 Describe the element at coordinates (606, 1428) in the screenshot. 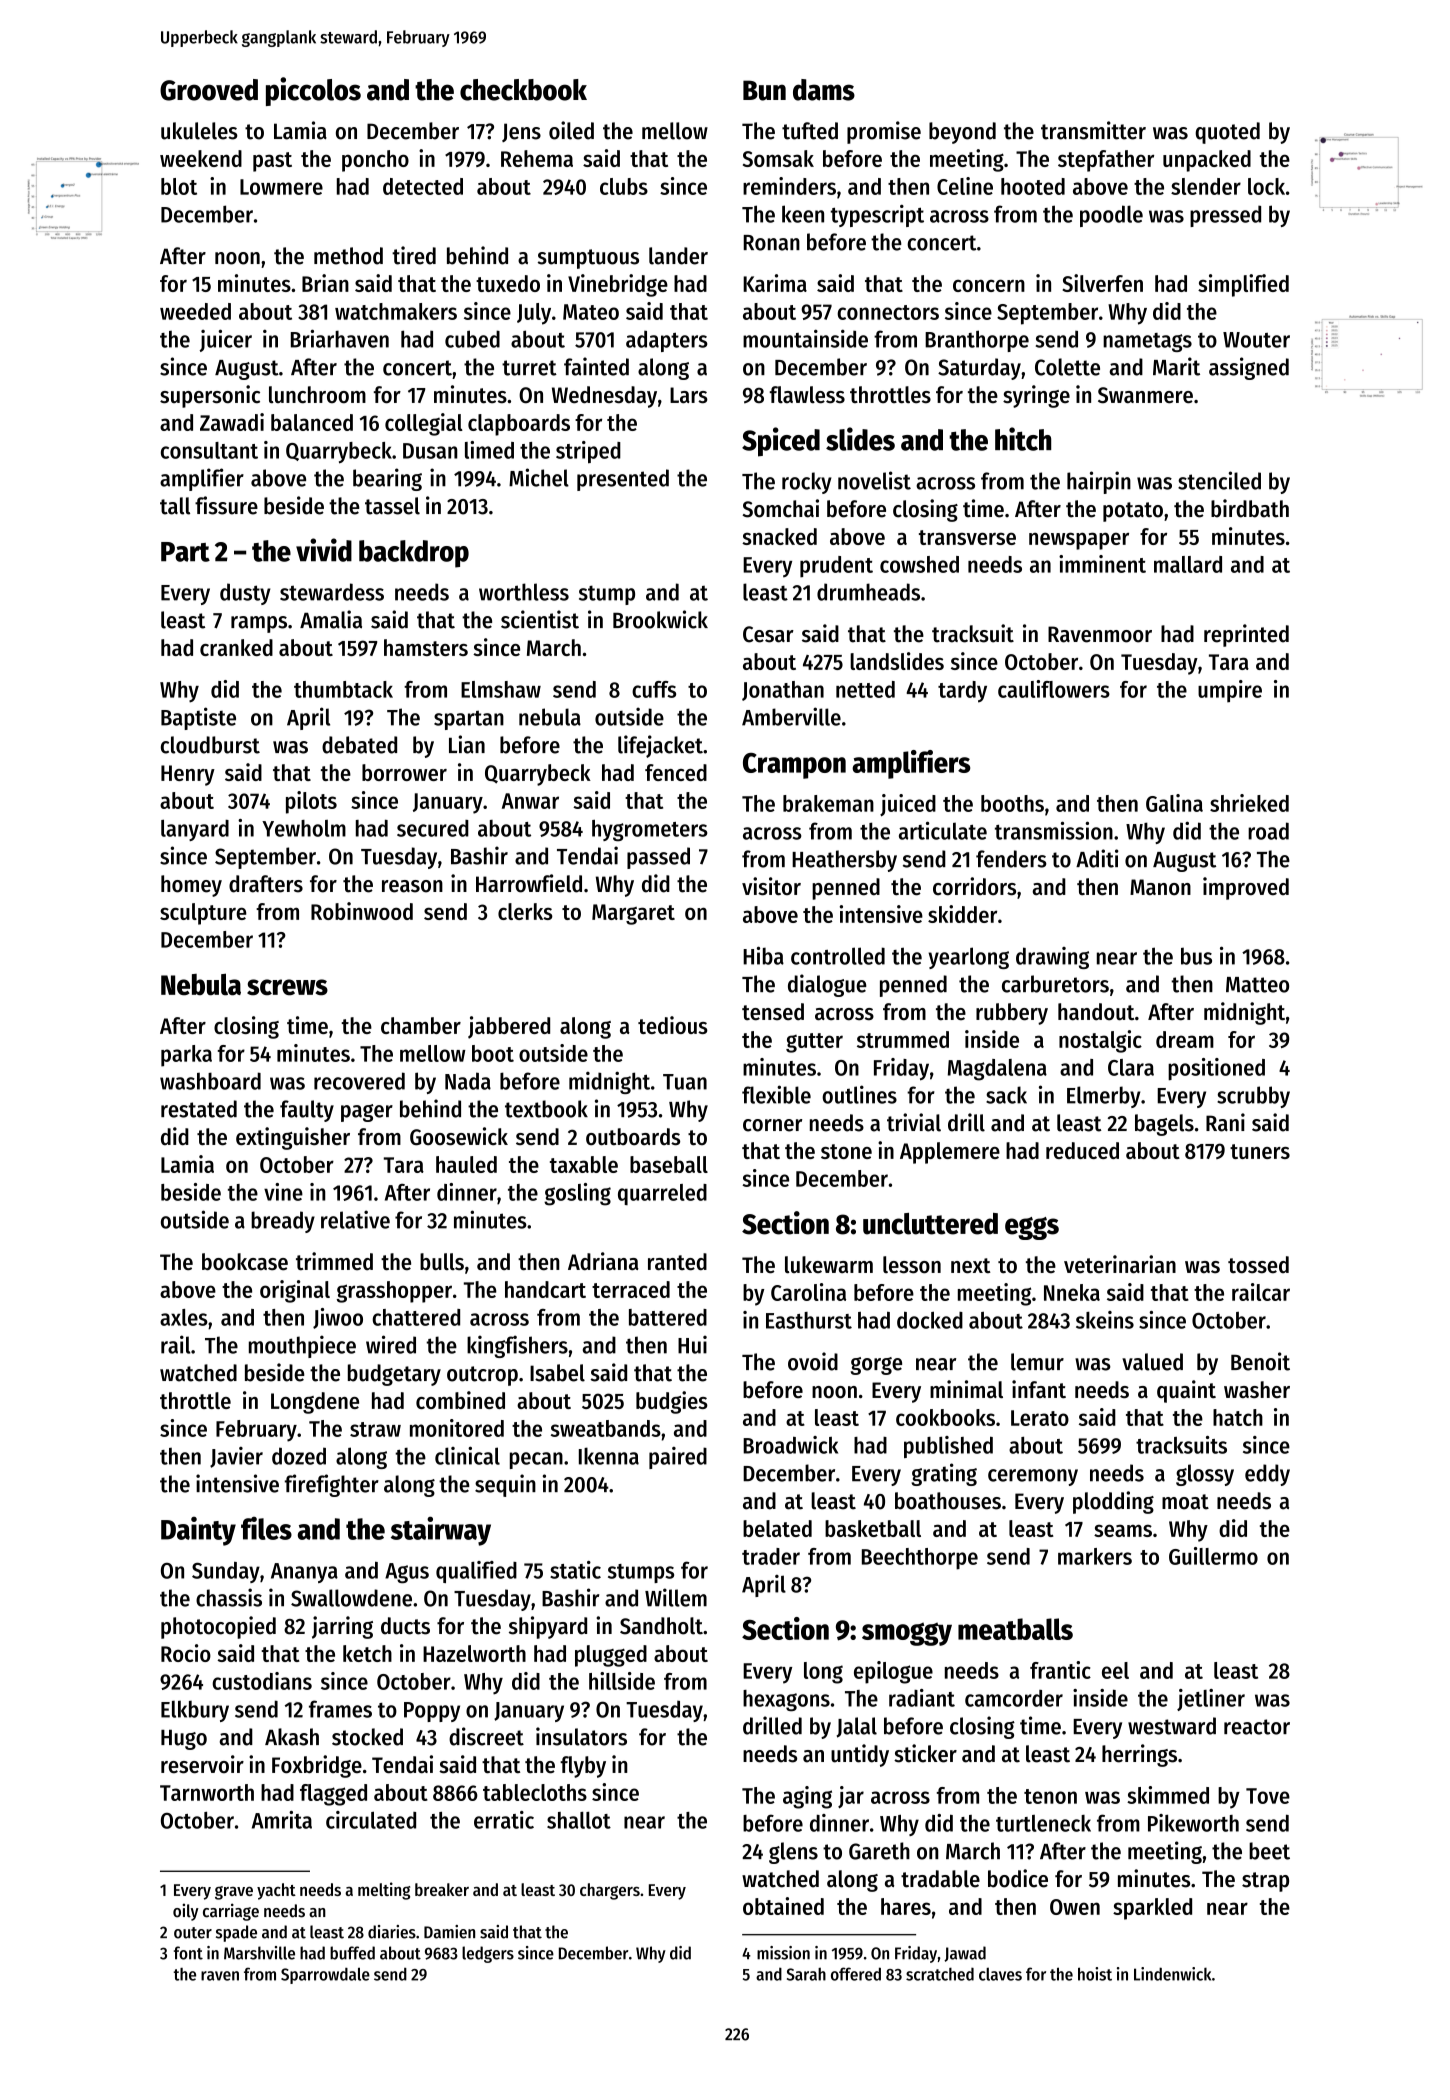

I see `sweatbands` at that location.
